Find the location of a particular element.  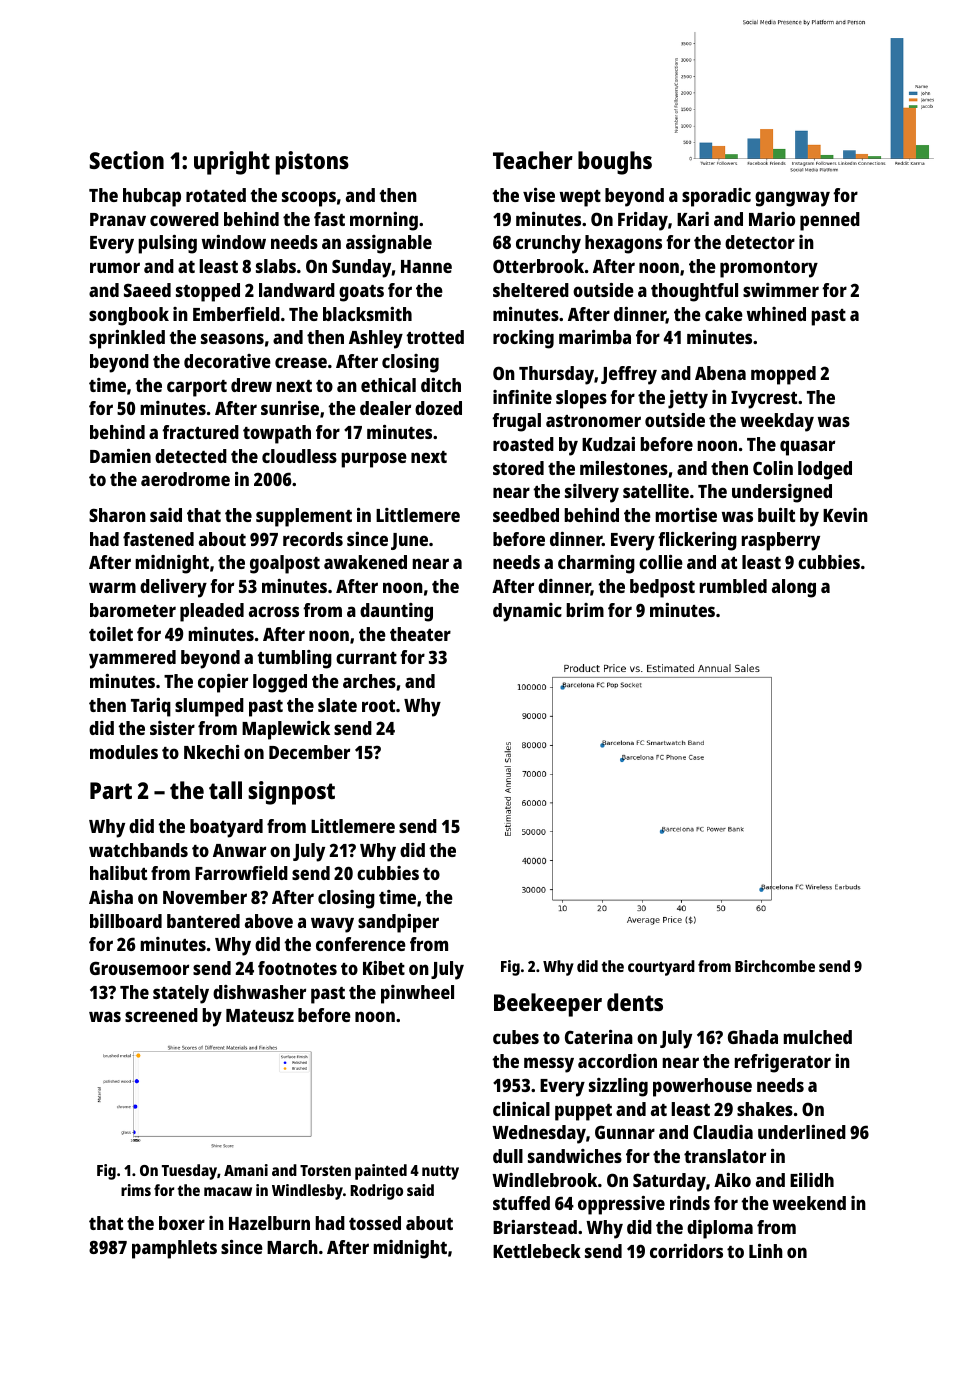

Section is located at coordinates (127, 160).
